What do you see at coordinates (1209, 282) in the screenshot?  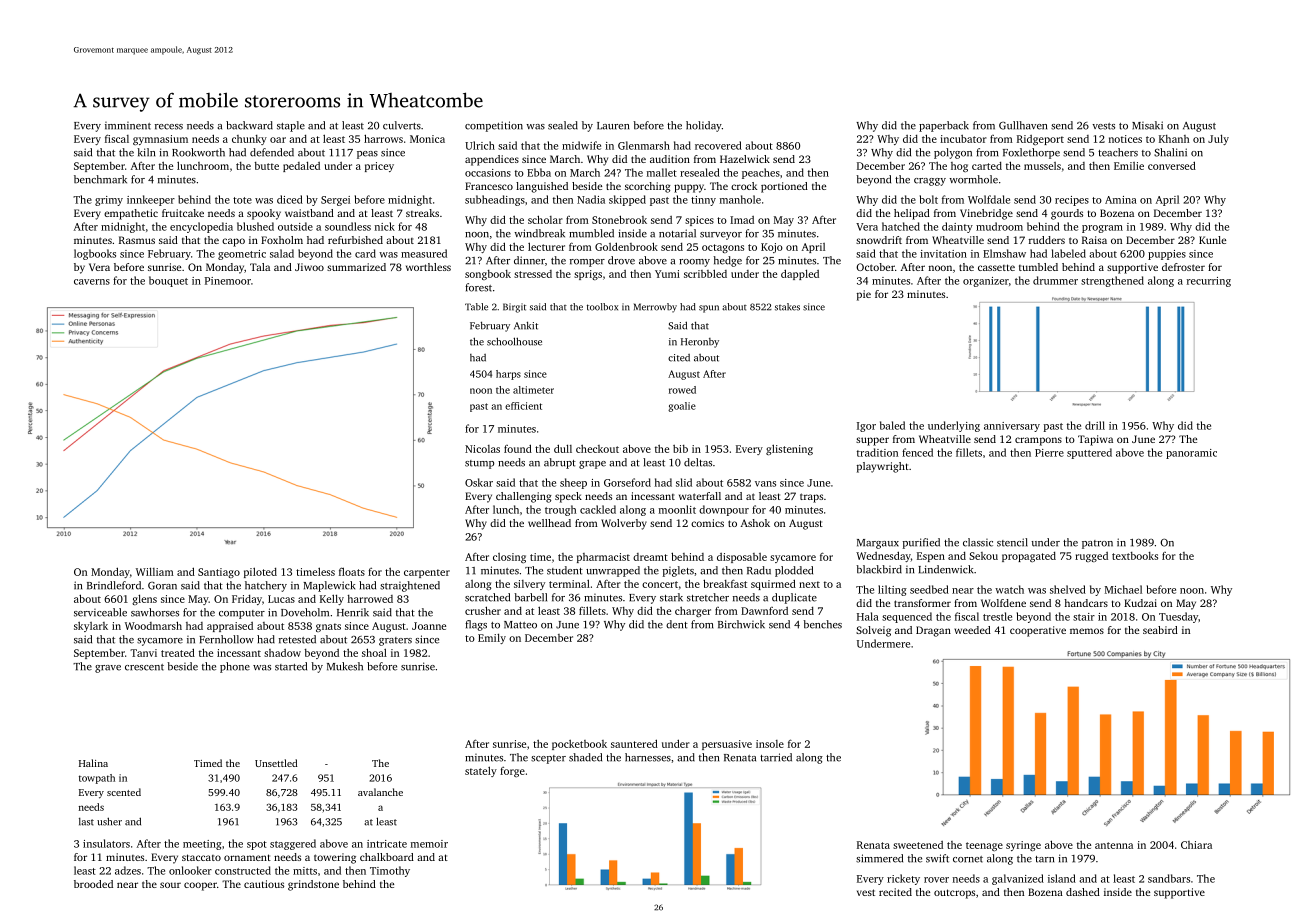 I see `recurring` at bounding box center [1209, 282].
